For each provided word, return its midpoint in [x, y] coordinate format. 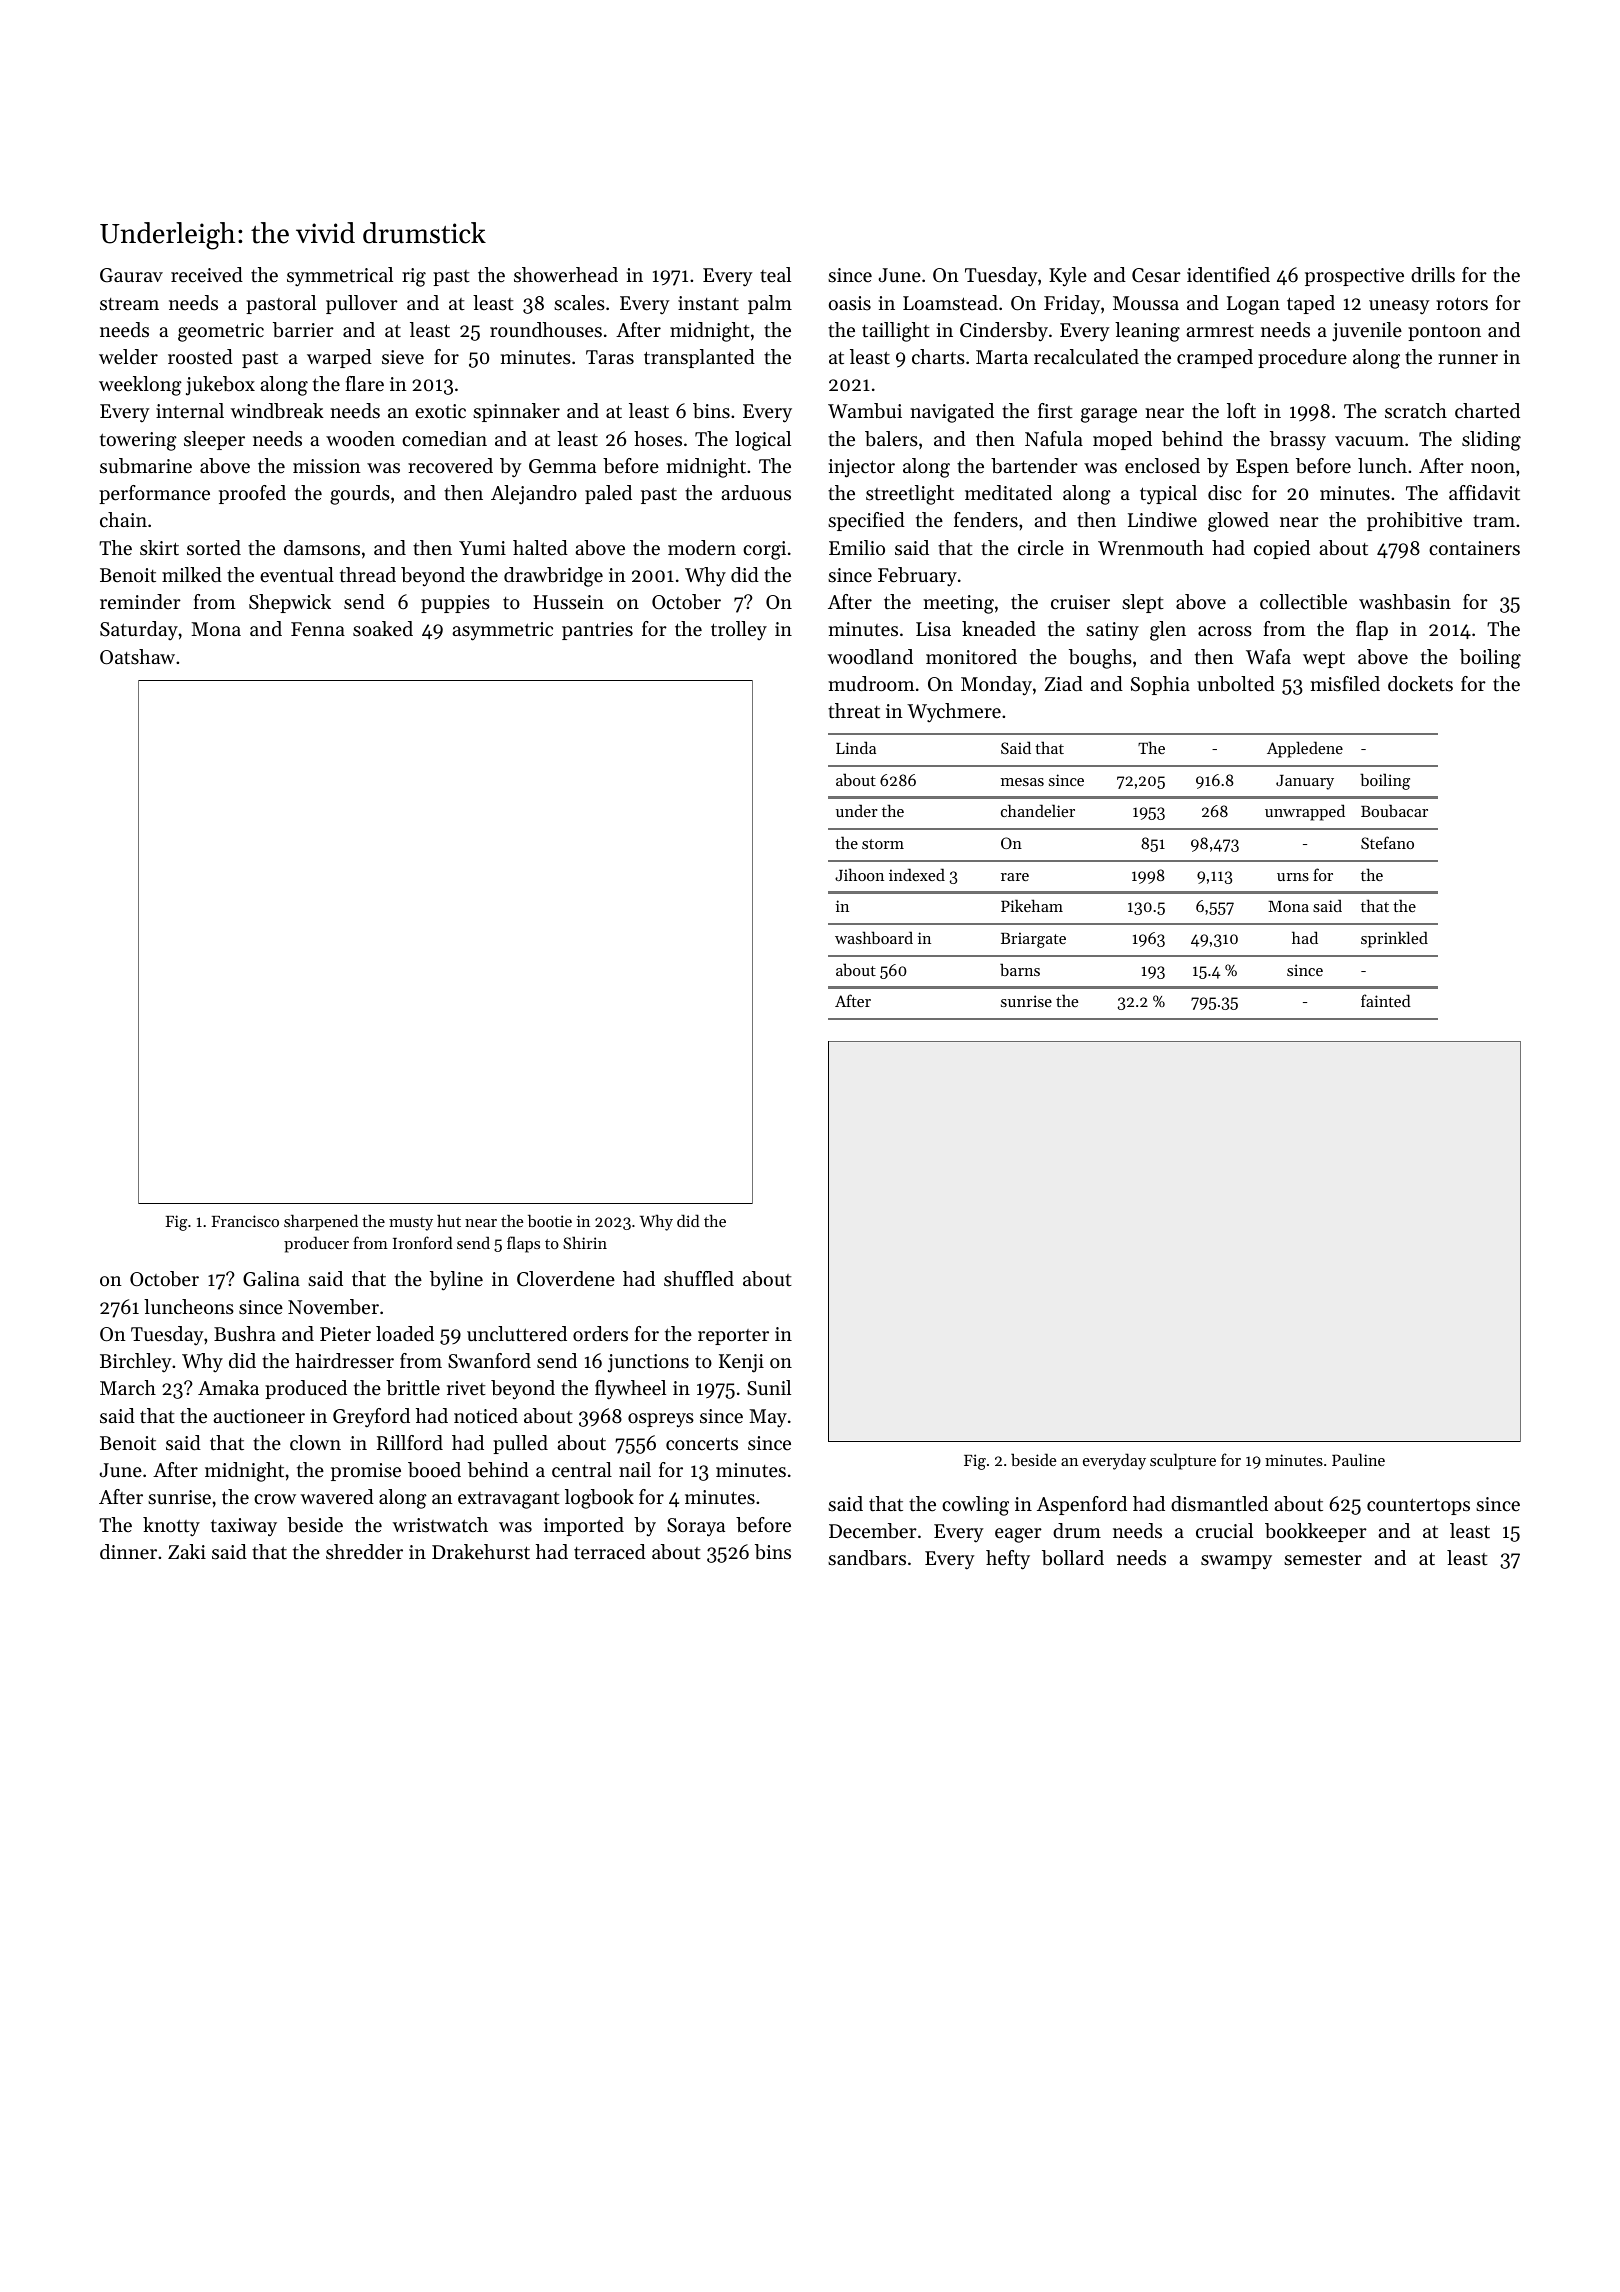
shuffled [699, 1279]
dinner [128, 1551]
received [207, 275]
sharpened [321, 1222]
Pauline [1358, 1459]
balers [891, 439]
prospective [1354, 277]
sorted [214, 548]
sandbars [867, 1558]
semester [1323, 1559]
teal [775, 274]
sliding [1491, 441]
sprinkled [1394, 939]
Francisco [245, 1221]
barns [1020, 969]
